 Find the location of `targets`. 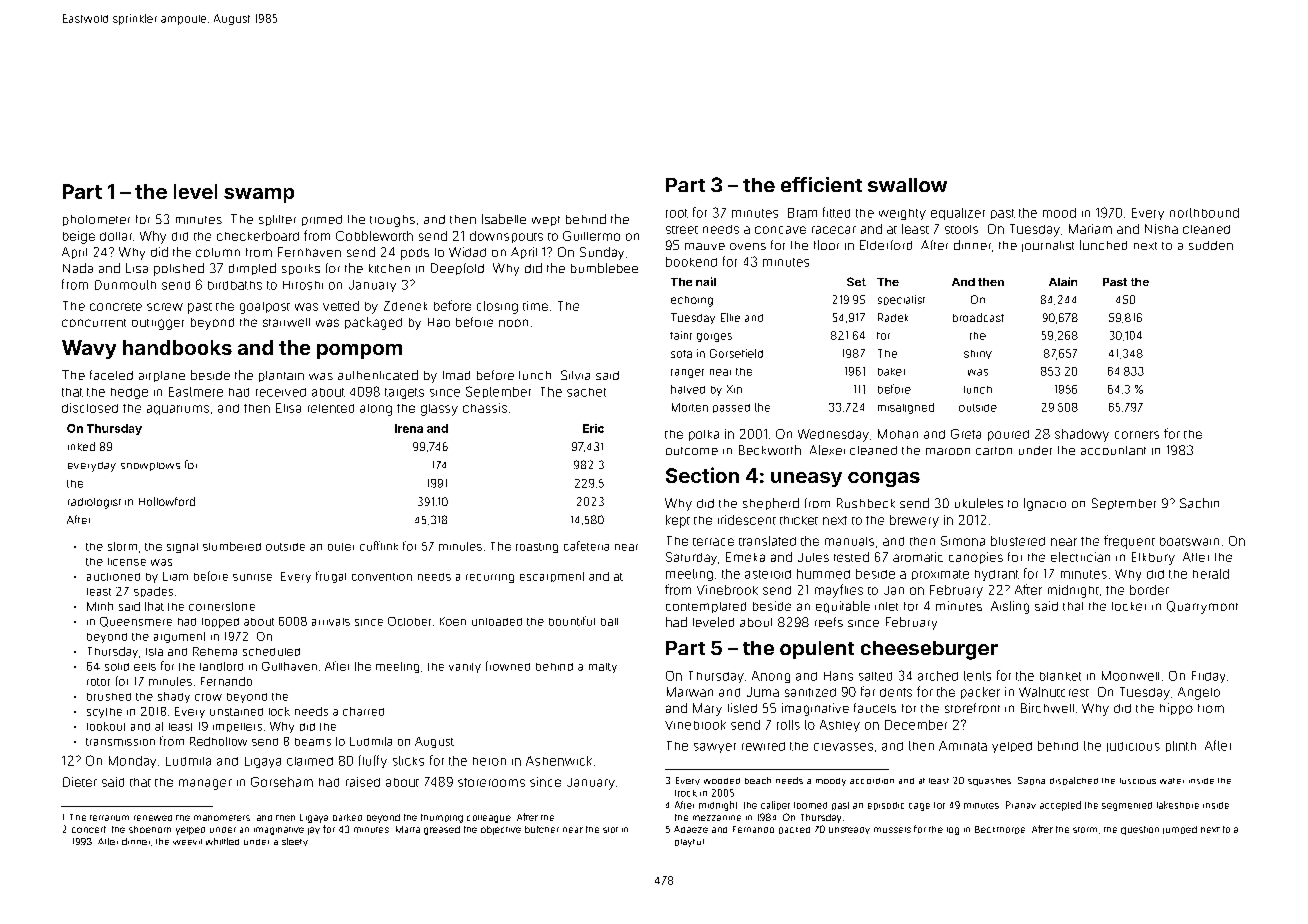

targets is located at coordinates (404, 393).
